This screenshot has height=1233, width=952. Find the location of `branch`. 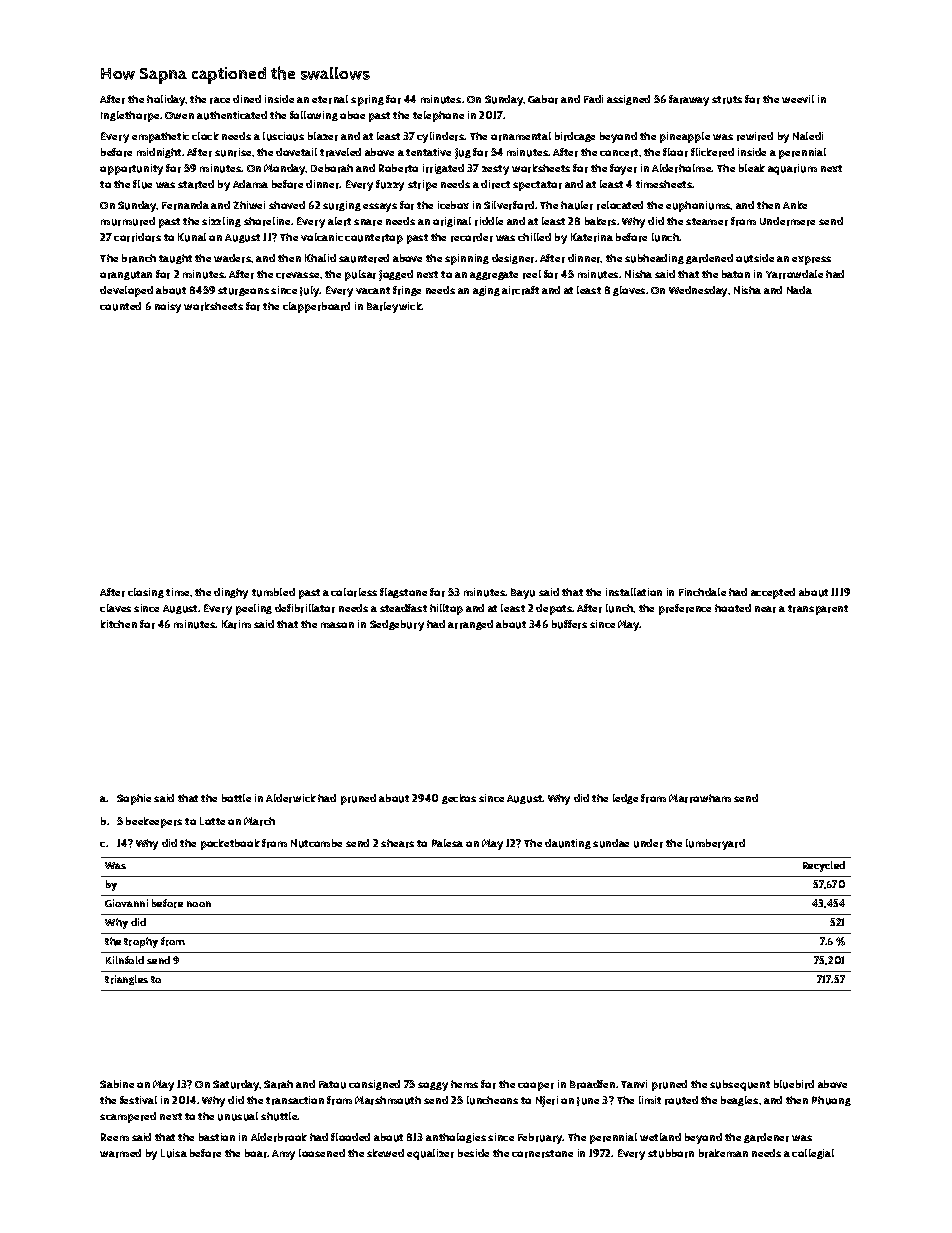

branch is located at coordinates (139, 258).
